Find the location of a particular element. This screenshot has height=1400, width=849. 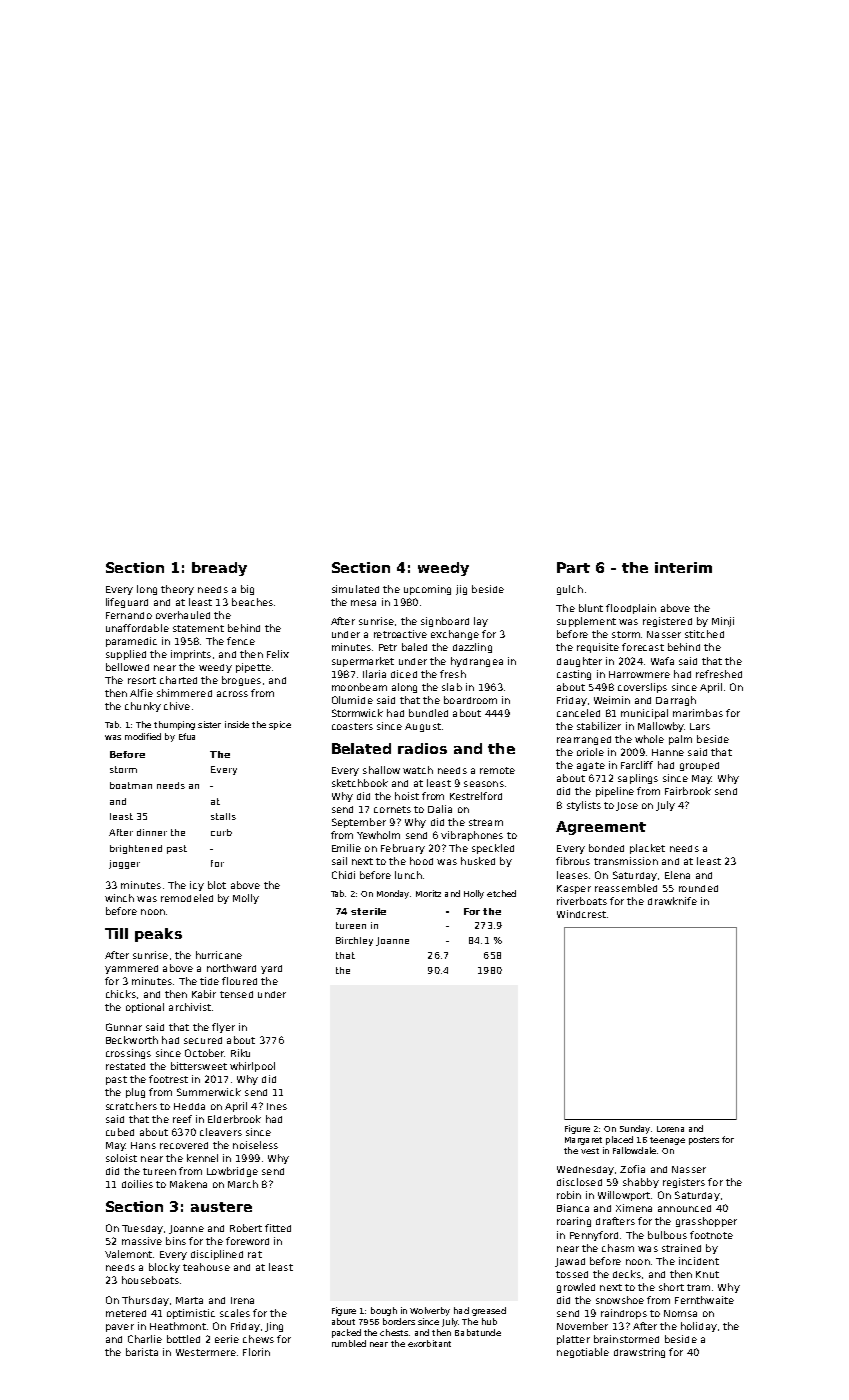

unaffordable is located at coordinates (137, 628).
